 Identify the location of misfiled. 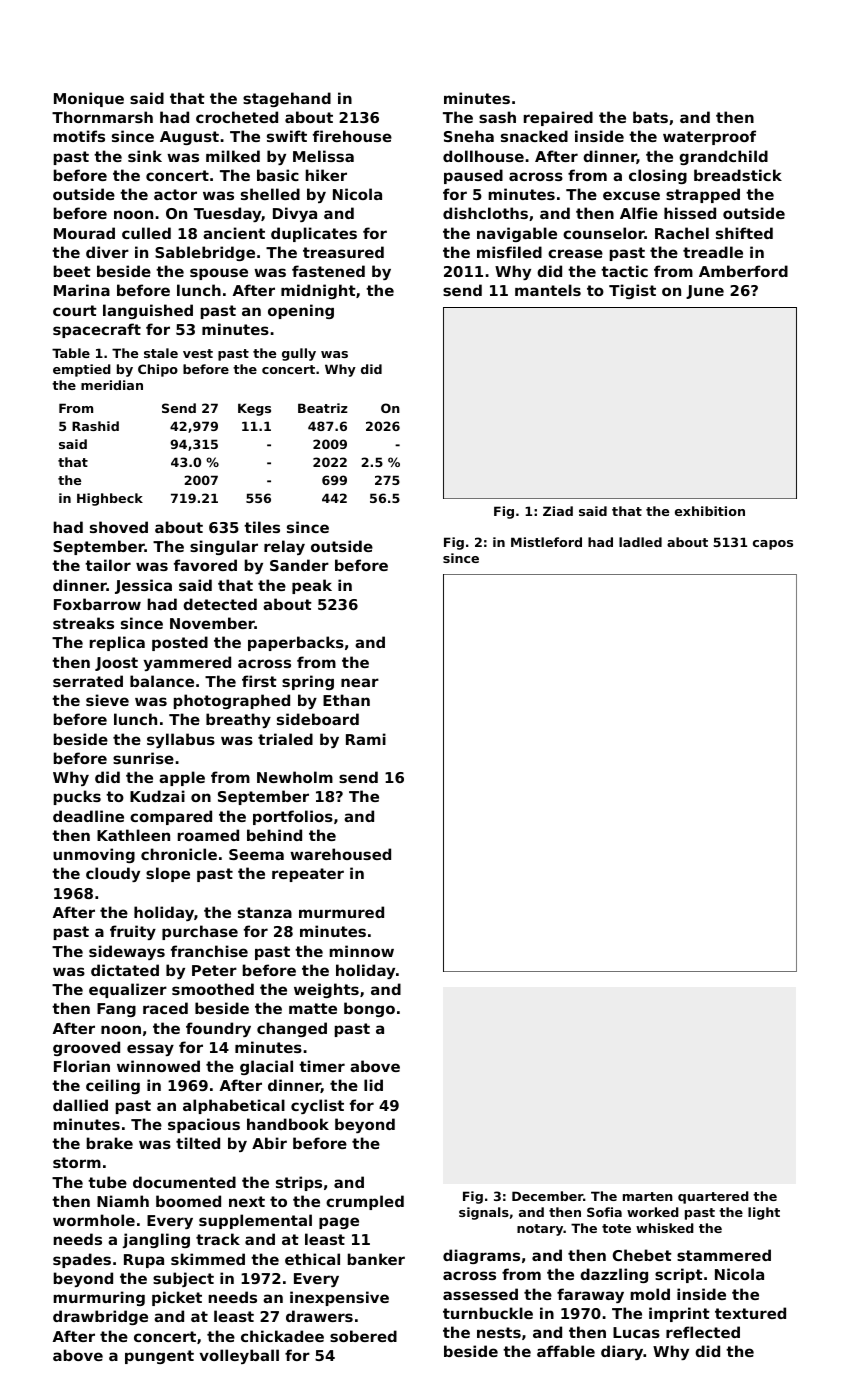
(509, 252).
